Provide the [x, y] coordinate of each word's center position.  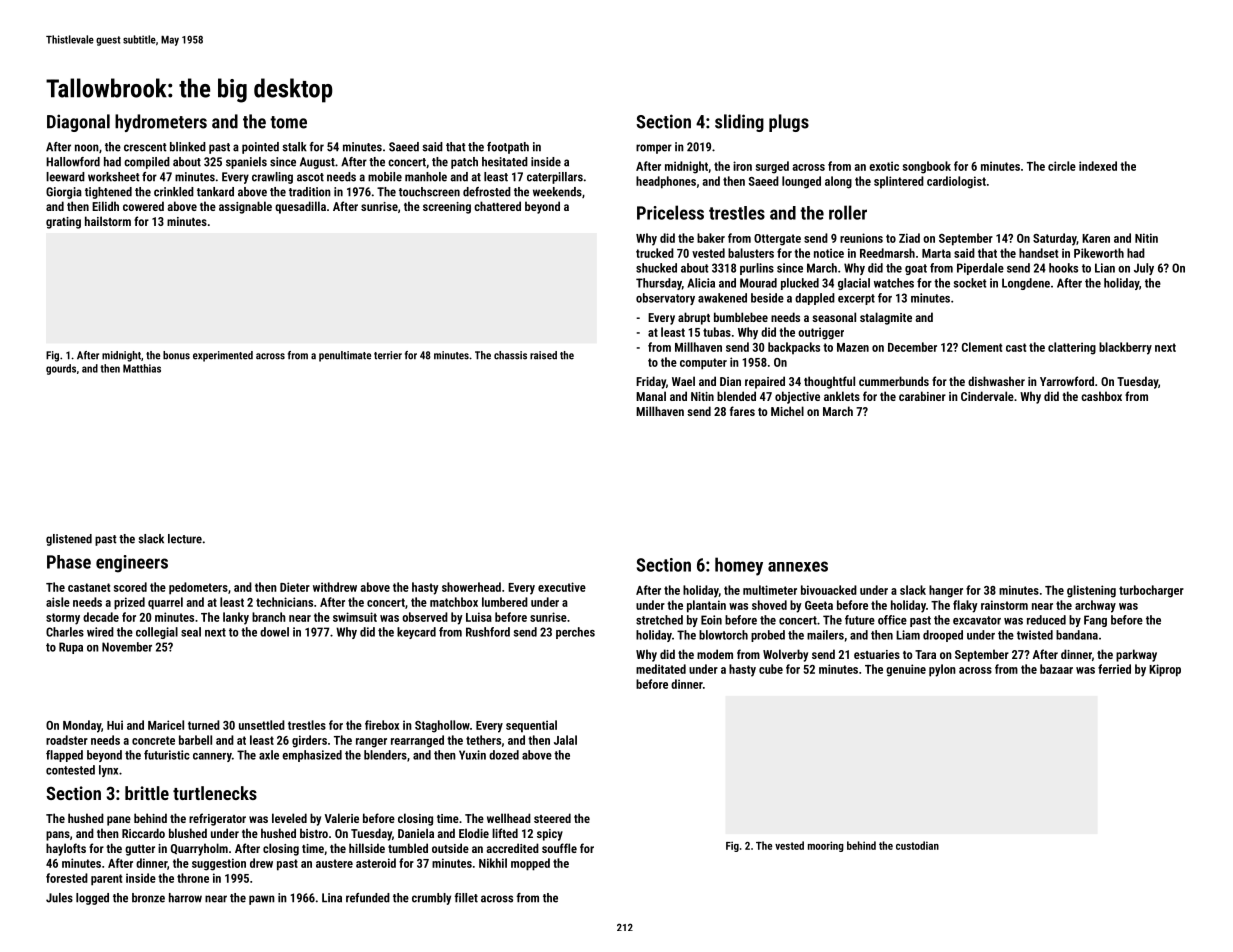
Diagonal [78, 123]
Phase [69, 562]
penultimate [345, 356]
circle [1062, 166]
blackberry [1125, 348]
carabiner [922, 396]
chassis [510, 355]
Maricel [166, 725]
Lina [332, 898]
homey [739, 566]
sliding [739, 123]
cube [771, 669]
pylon [942, 670]
